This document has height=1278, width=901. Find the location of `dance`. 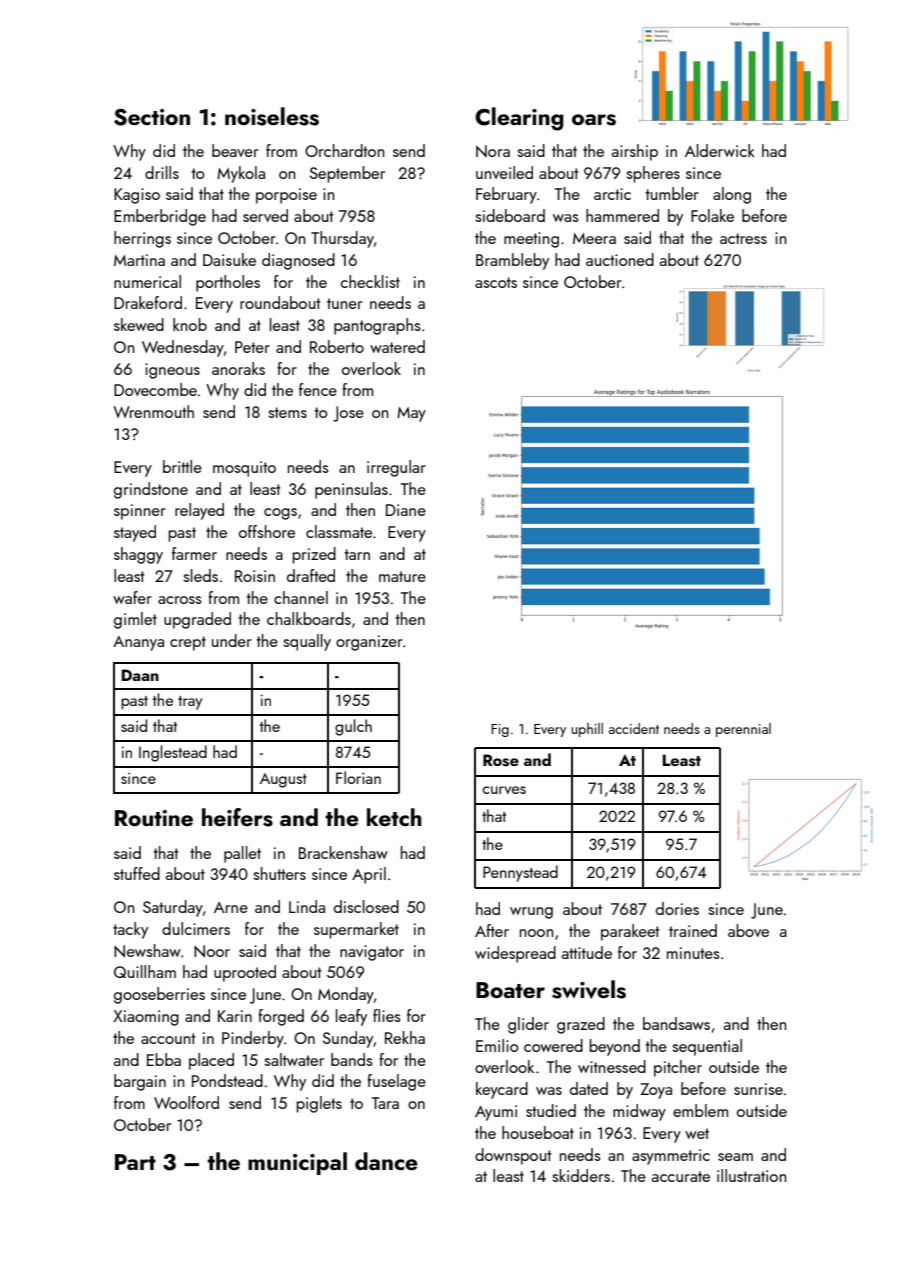

dance is located at coordinates (386, 1161).
